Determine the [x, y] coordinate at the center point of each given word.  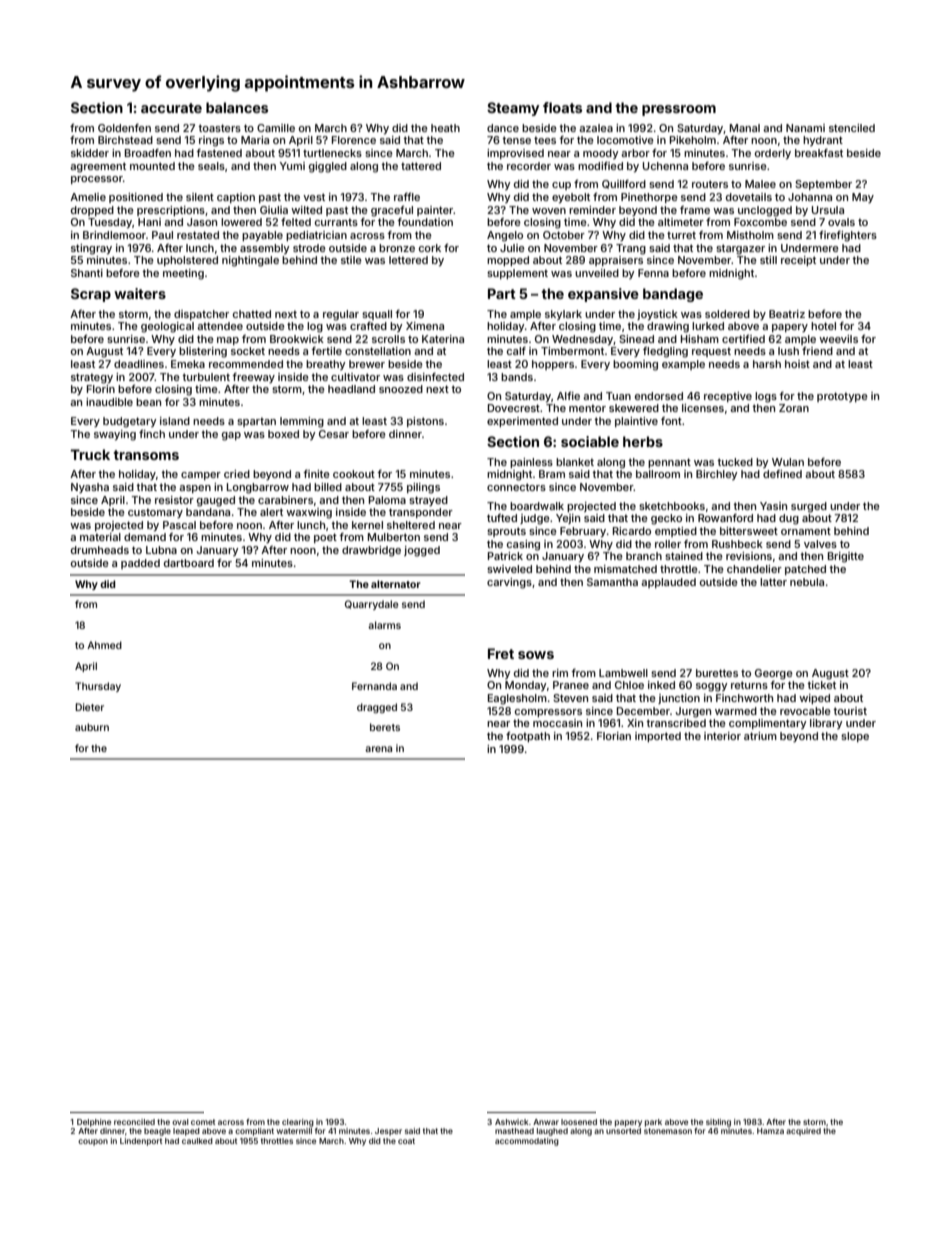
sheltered [411, 525]
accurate [171, 108]
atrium [760, 736]
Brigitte [846, 557]
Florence [354, 140]
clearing [298, 1123]
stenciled [852, 128]
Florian [614, 736]
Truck [90, 454]
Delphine [94, 1123]
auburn [92, 727]
